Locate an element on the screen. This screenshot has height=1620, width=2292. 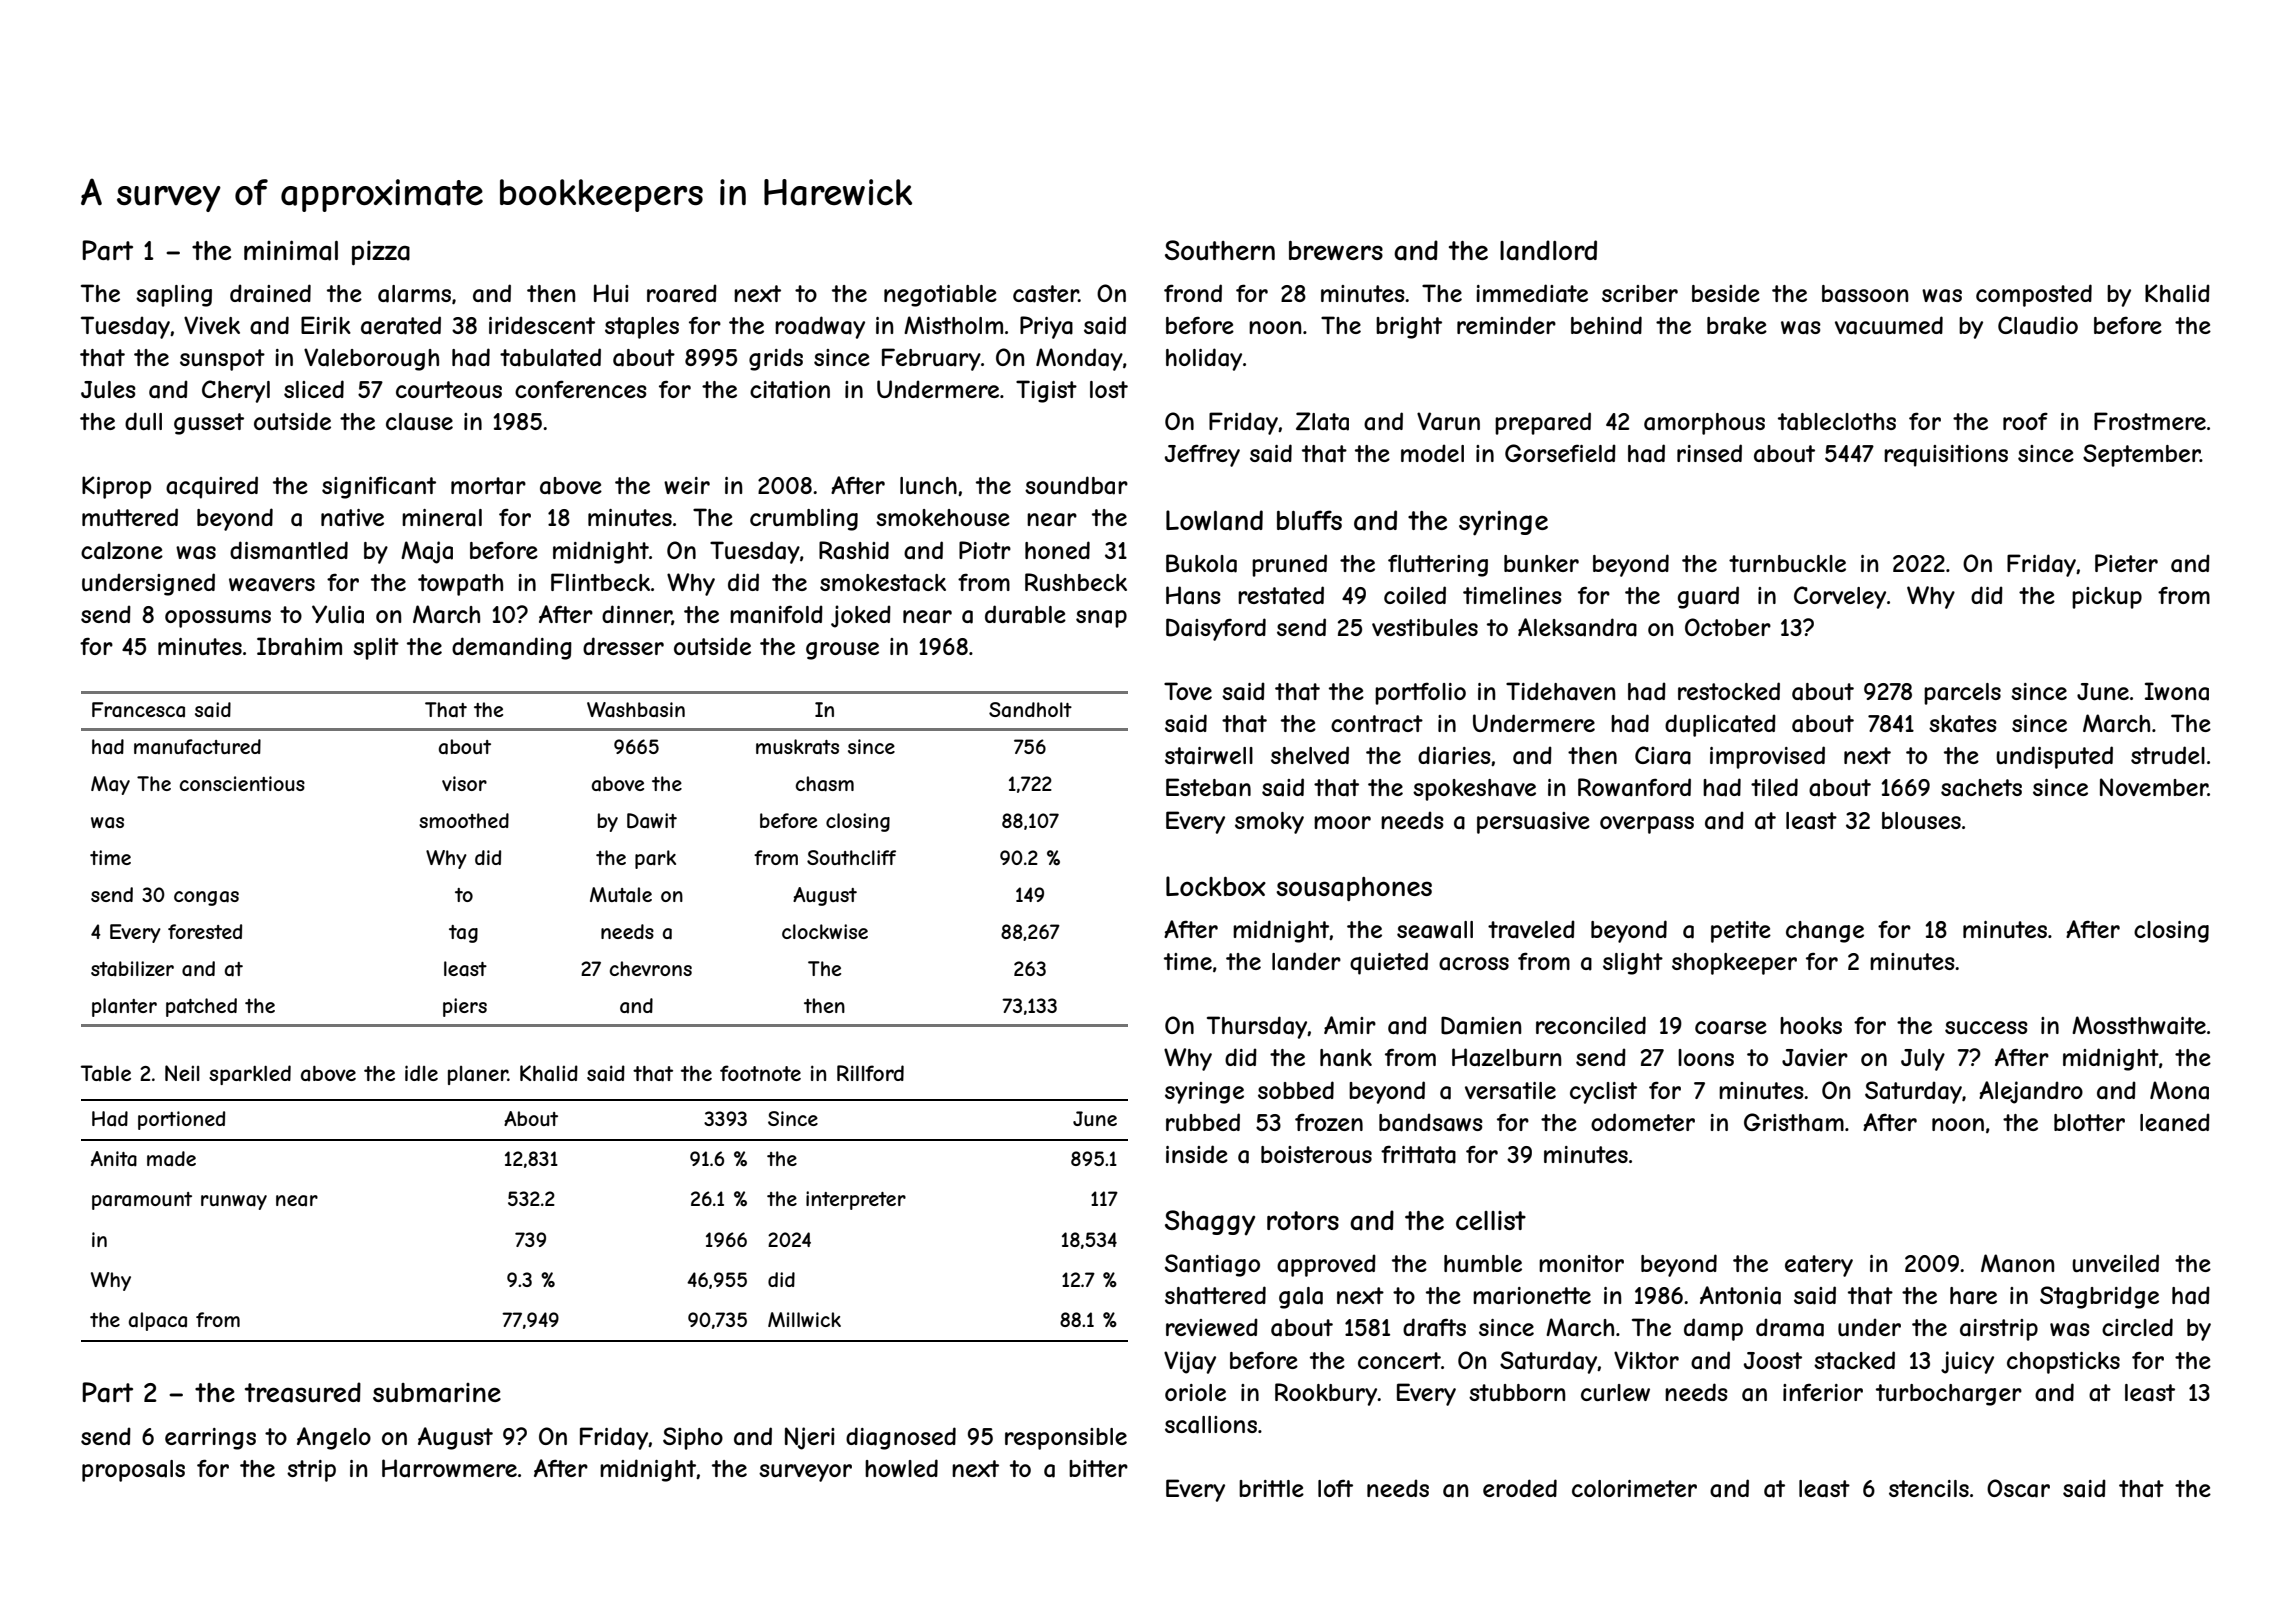
unveiled is located at coordinates (2115, 1263).
